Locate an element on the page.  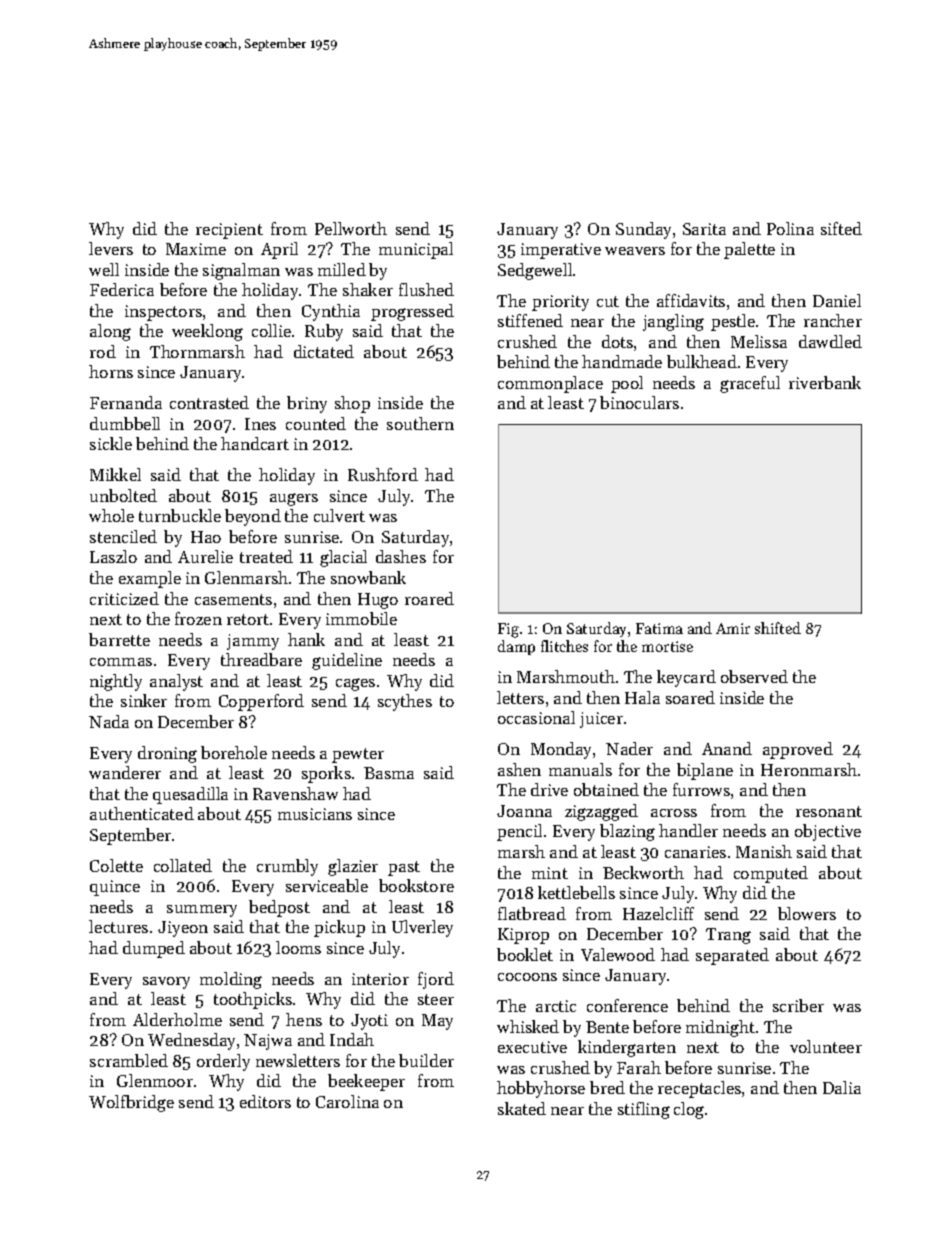
recipient is located at coordinates (229, 231).
